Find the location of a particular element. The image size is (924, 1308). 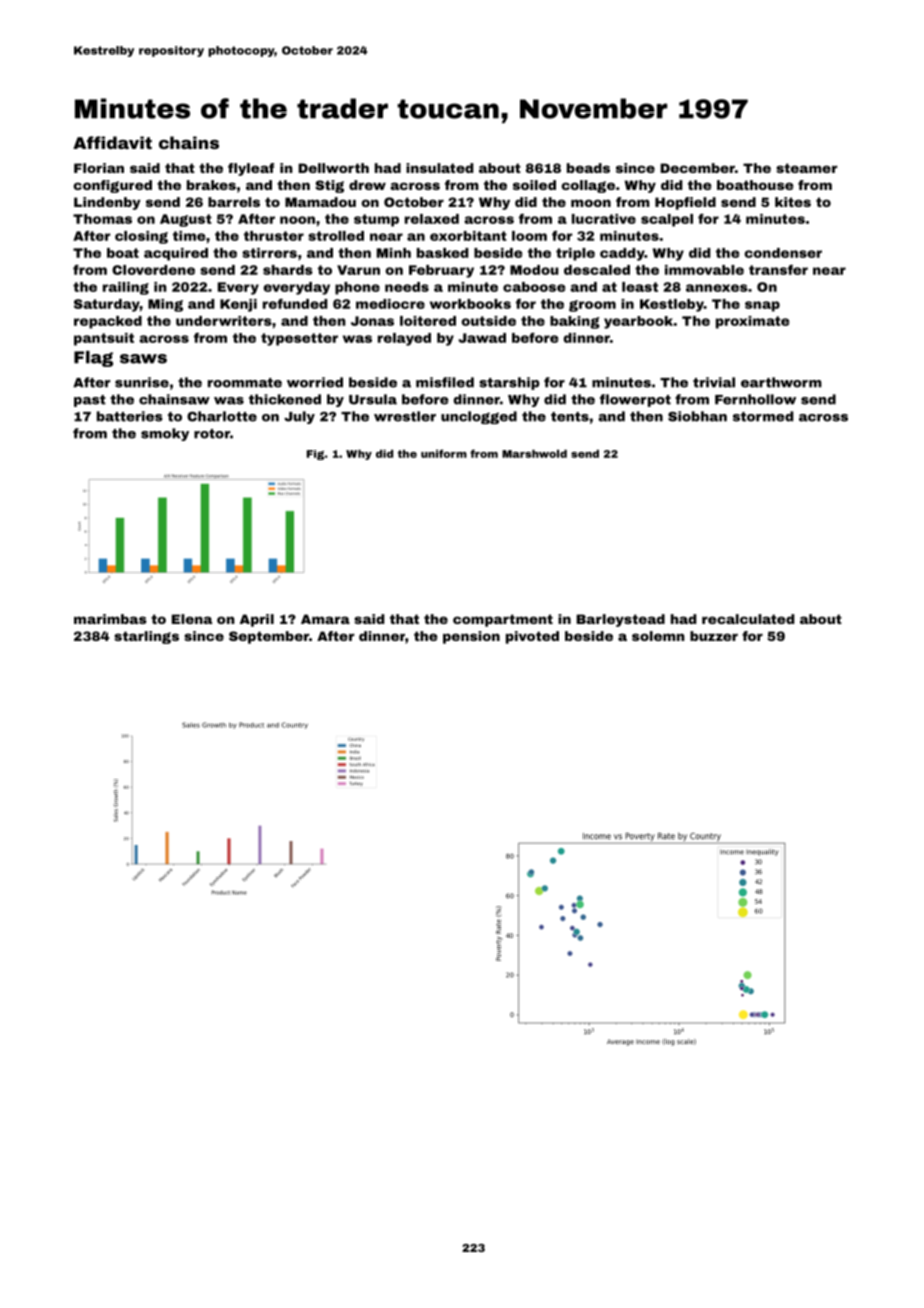

triple is located at coordinates (575, 254).
